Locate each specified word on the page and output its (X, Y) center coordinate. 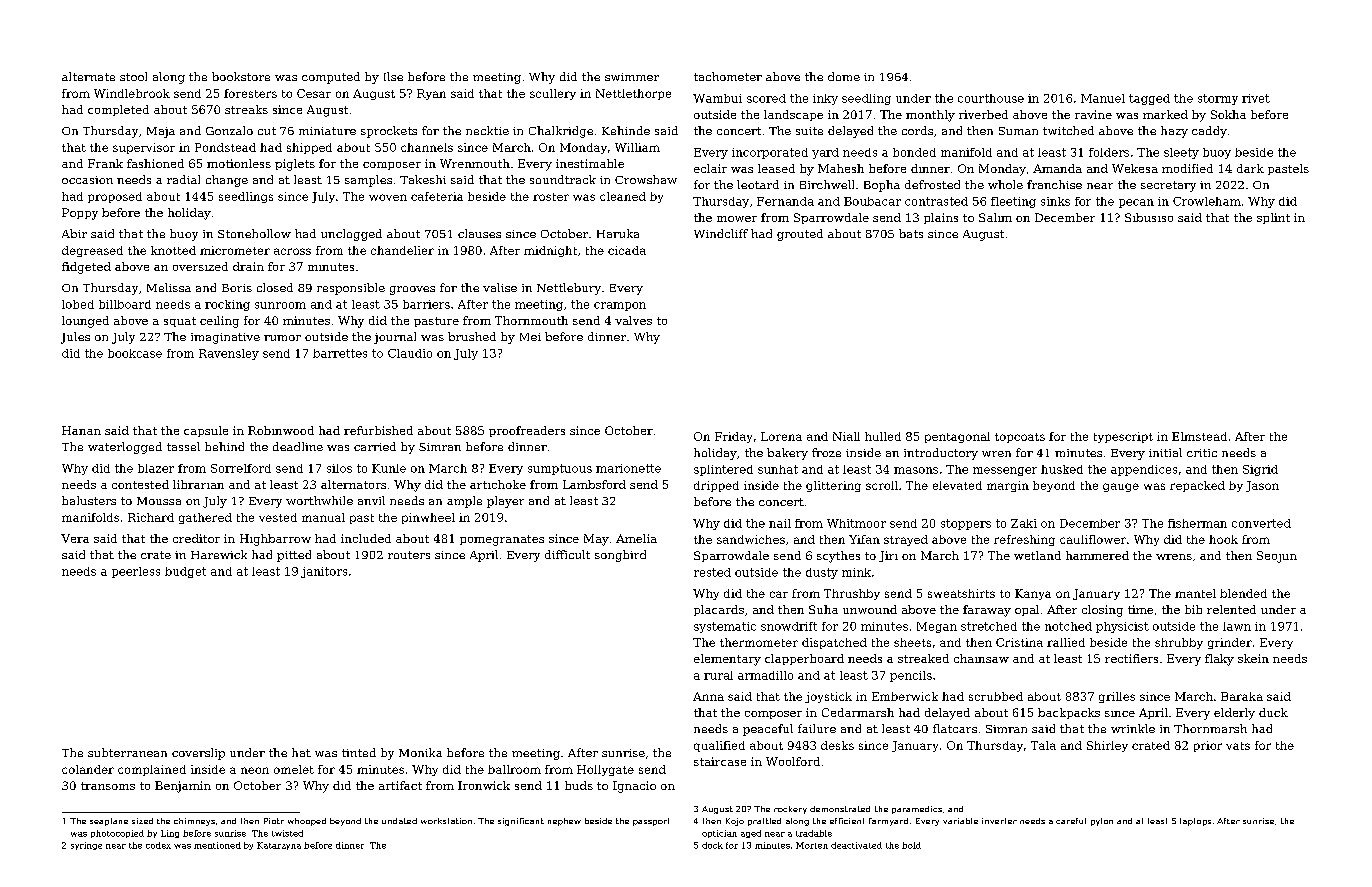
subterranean (127, 752)
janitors (324, 572)
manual (323, 517)
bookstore (241, 76)
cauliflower (1093, 539)
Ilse (393, 76)
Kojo (735, 822)
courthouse (991, 98)
